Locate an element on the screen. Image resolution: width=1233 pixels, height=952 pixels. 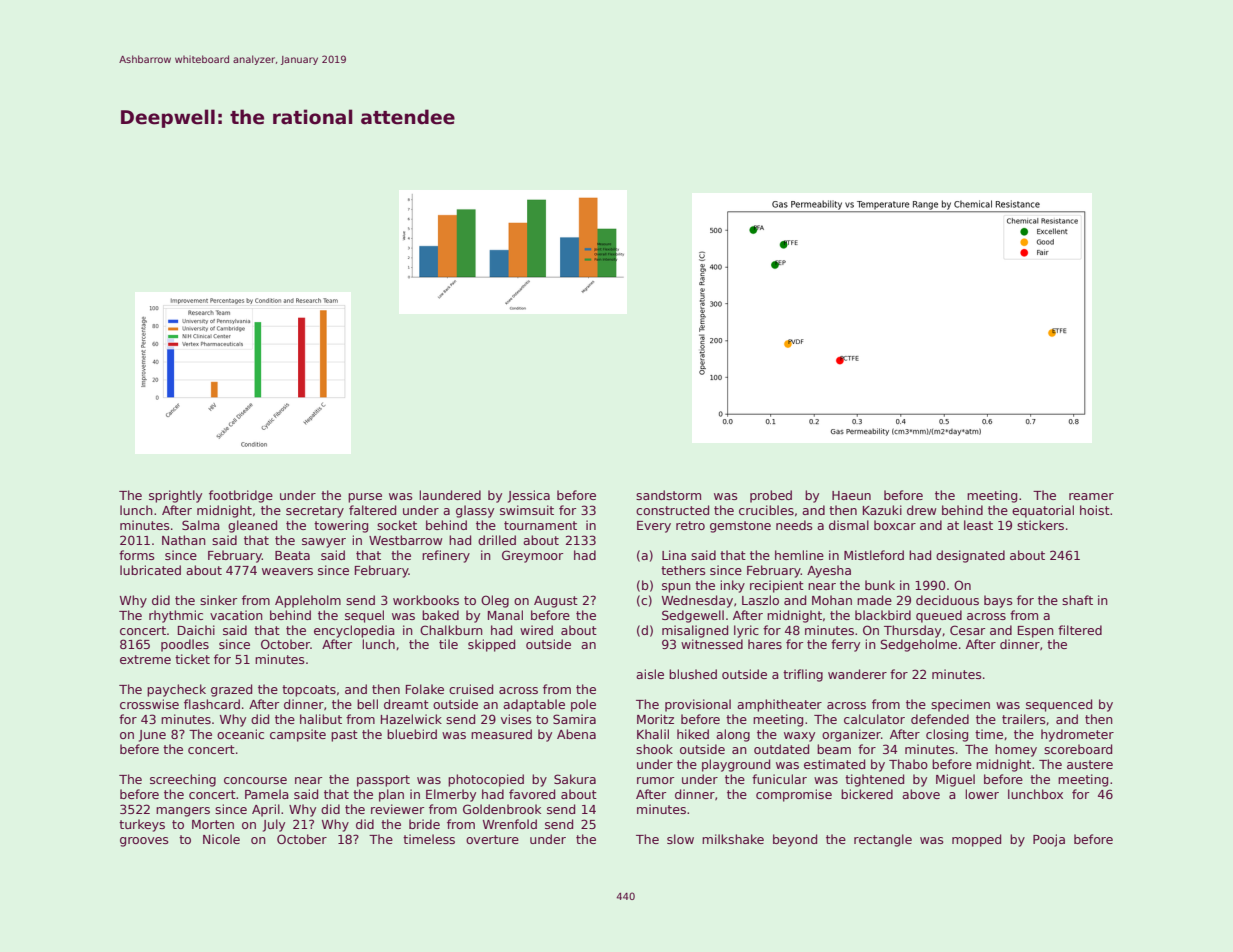
crosswise is located at coordinates (149, 704).
